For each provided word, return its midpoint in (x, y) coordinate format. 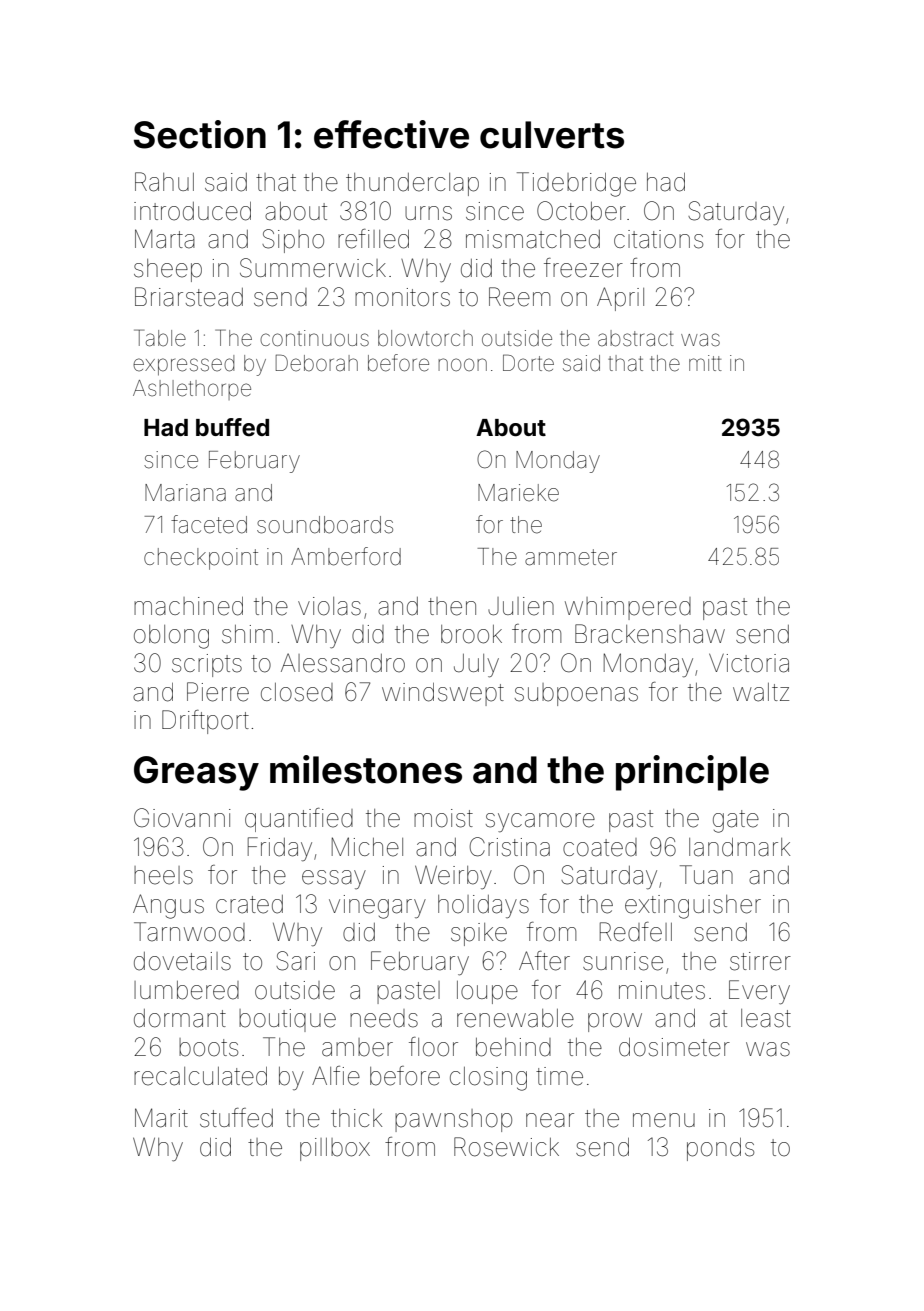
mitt (705, 363)
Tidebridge (576, 184)
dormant (180, 1018)
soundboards (325, 525)
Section (200, 134)
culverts (552, 135)
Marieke (518, 493)
